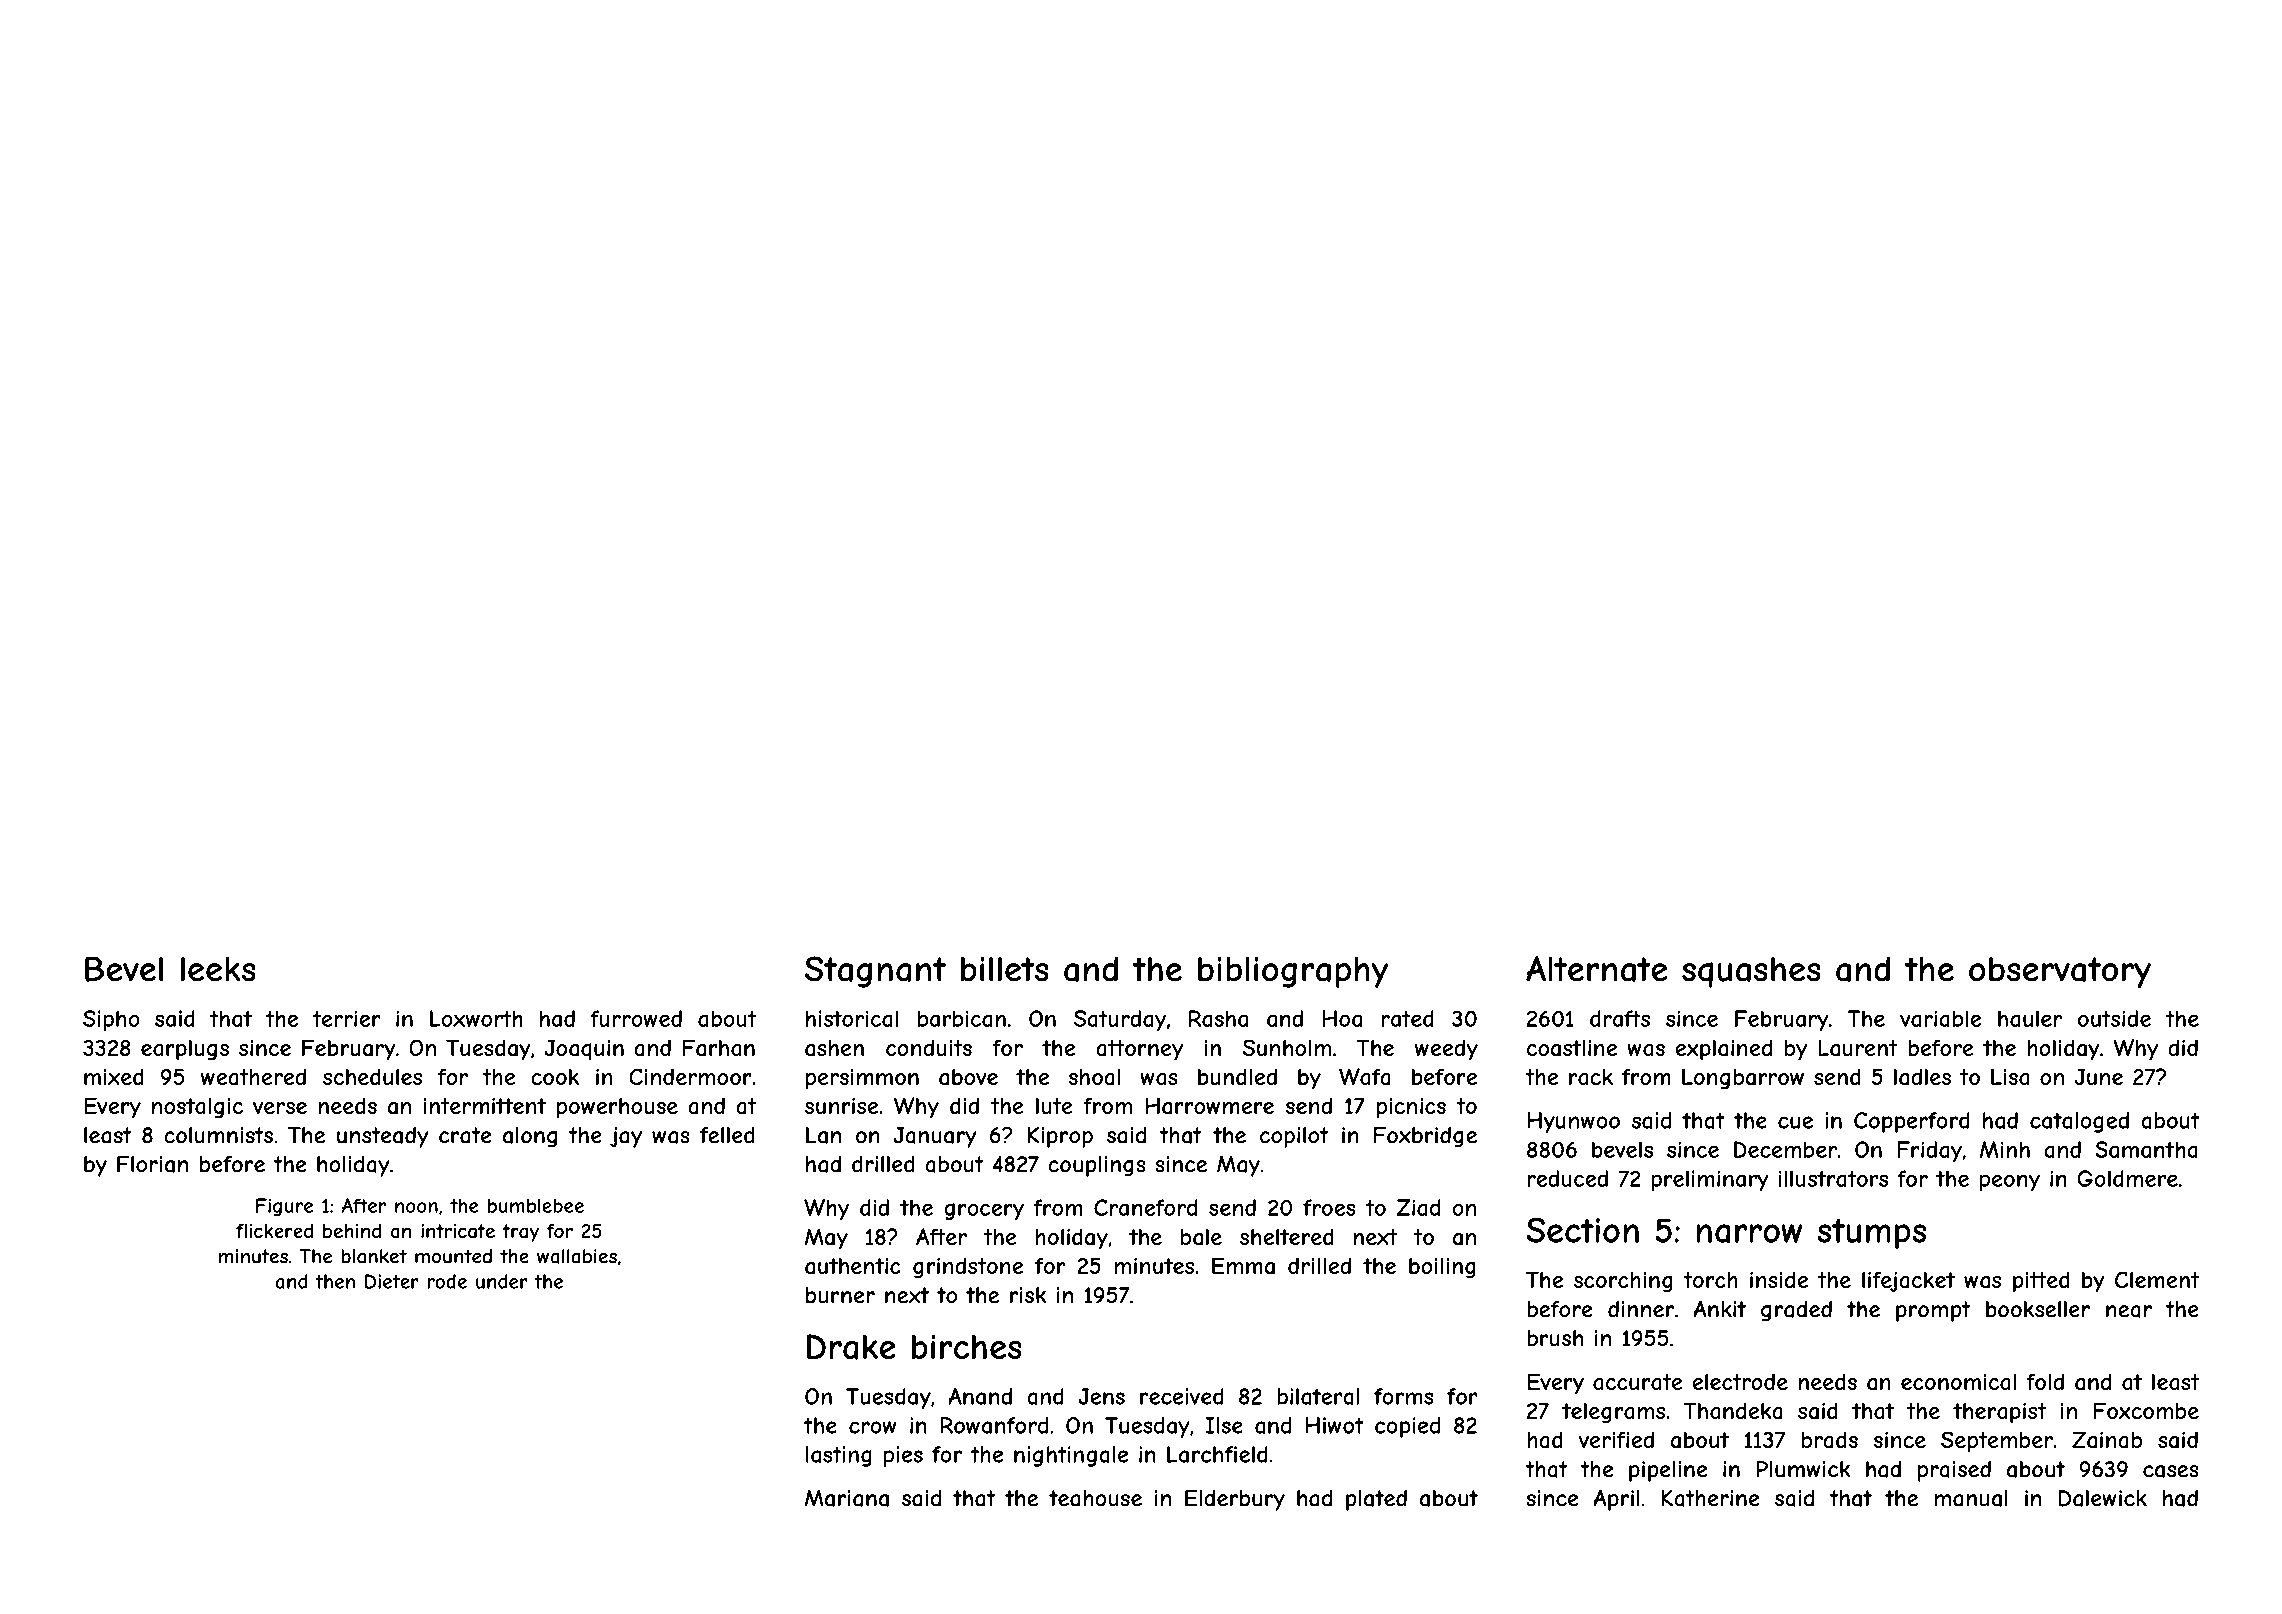 Image resolution: width=2282 pixels, height=1614 pixels. I want to click on Dieter, so click(392, 1281).
